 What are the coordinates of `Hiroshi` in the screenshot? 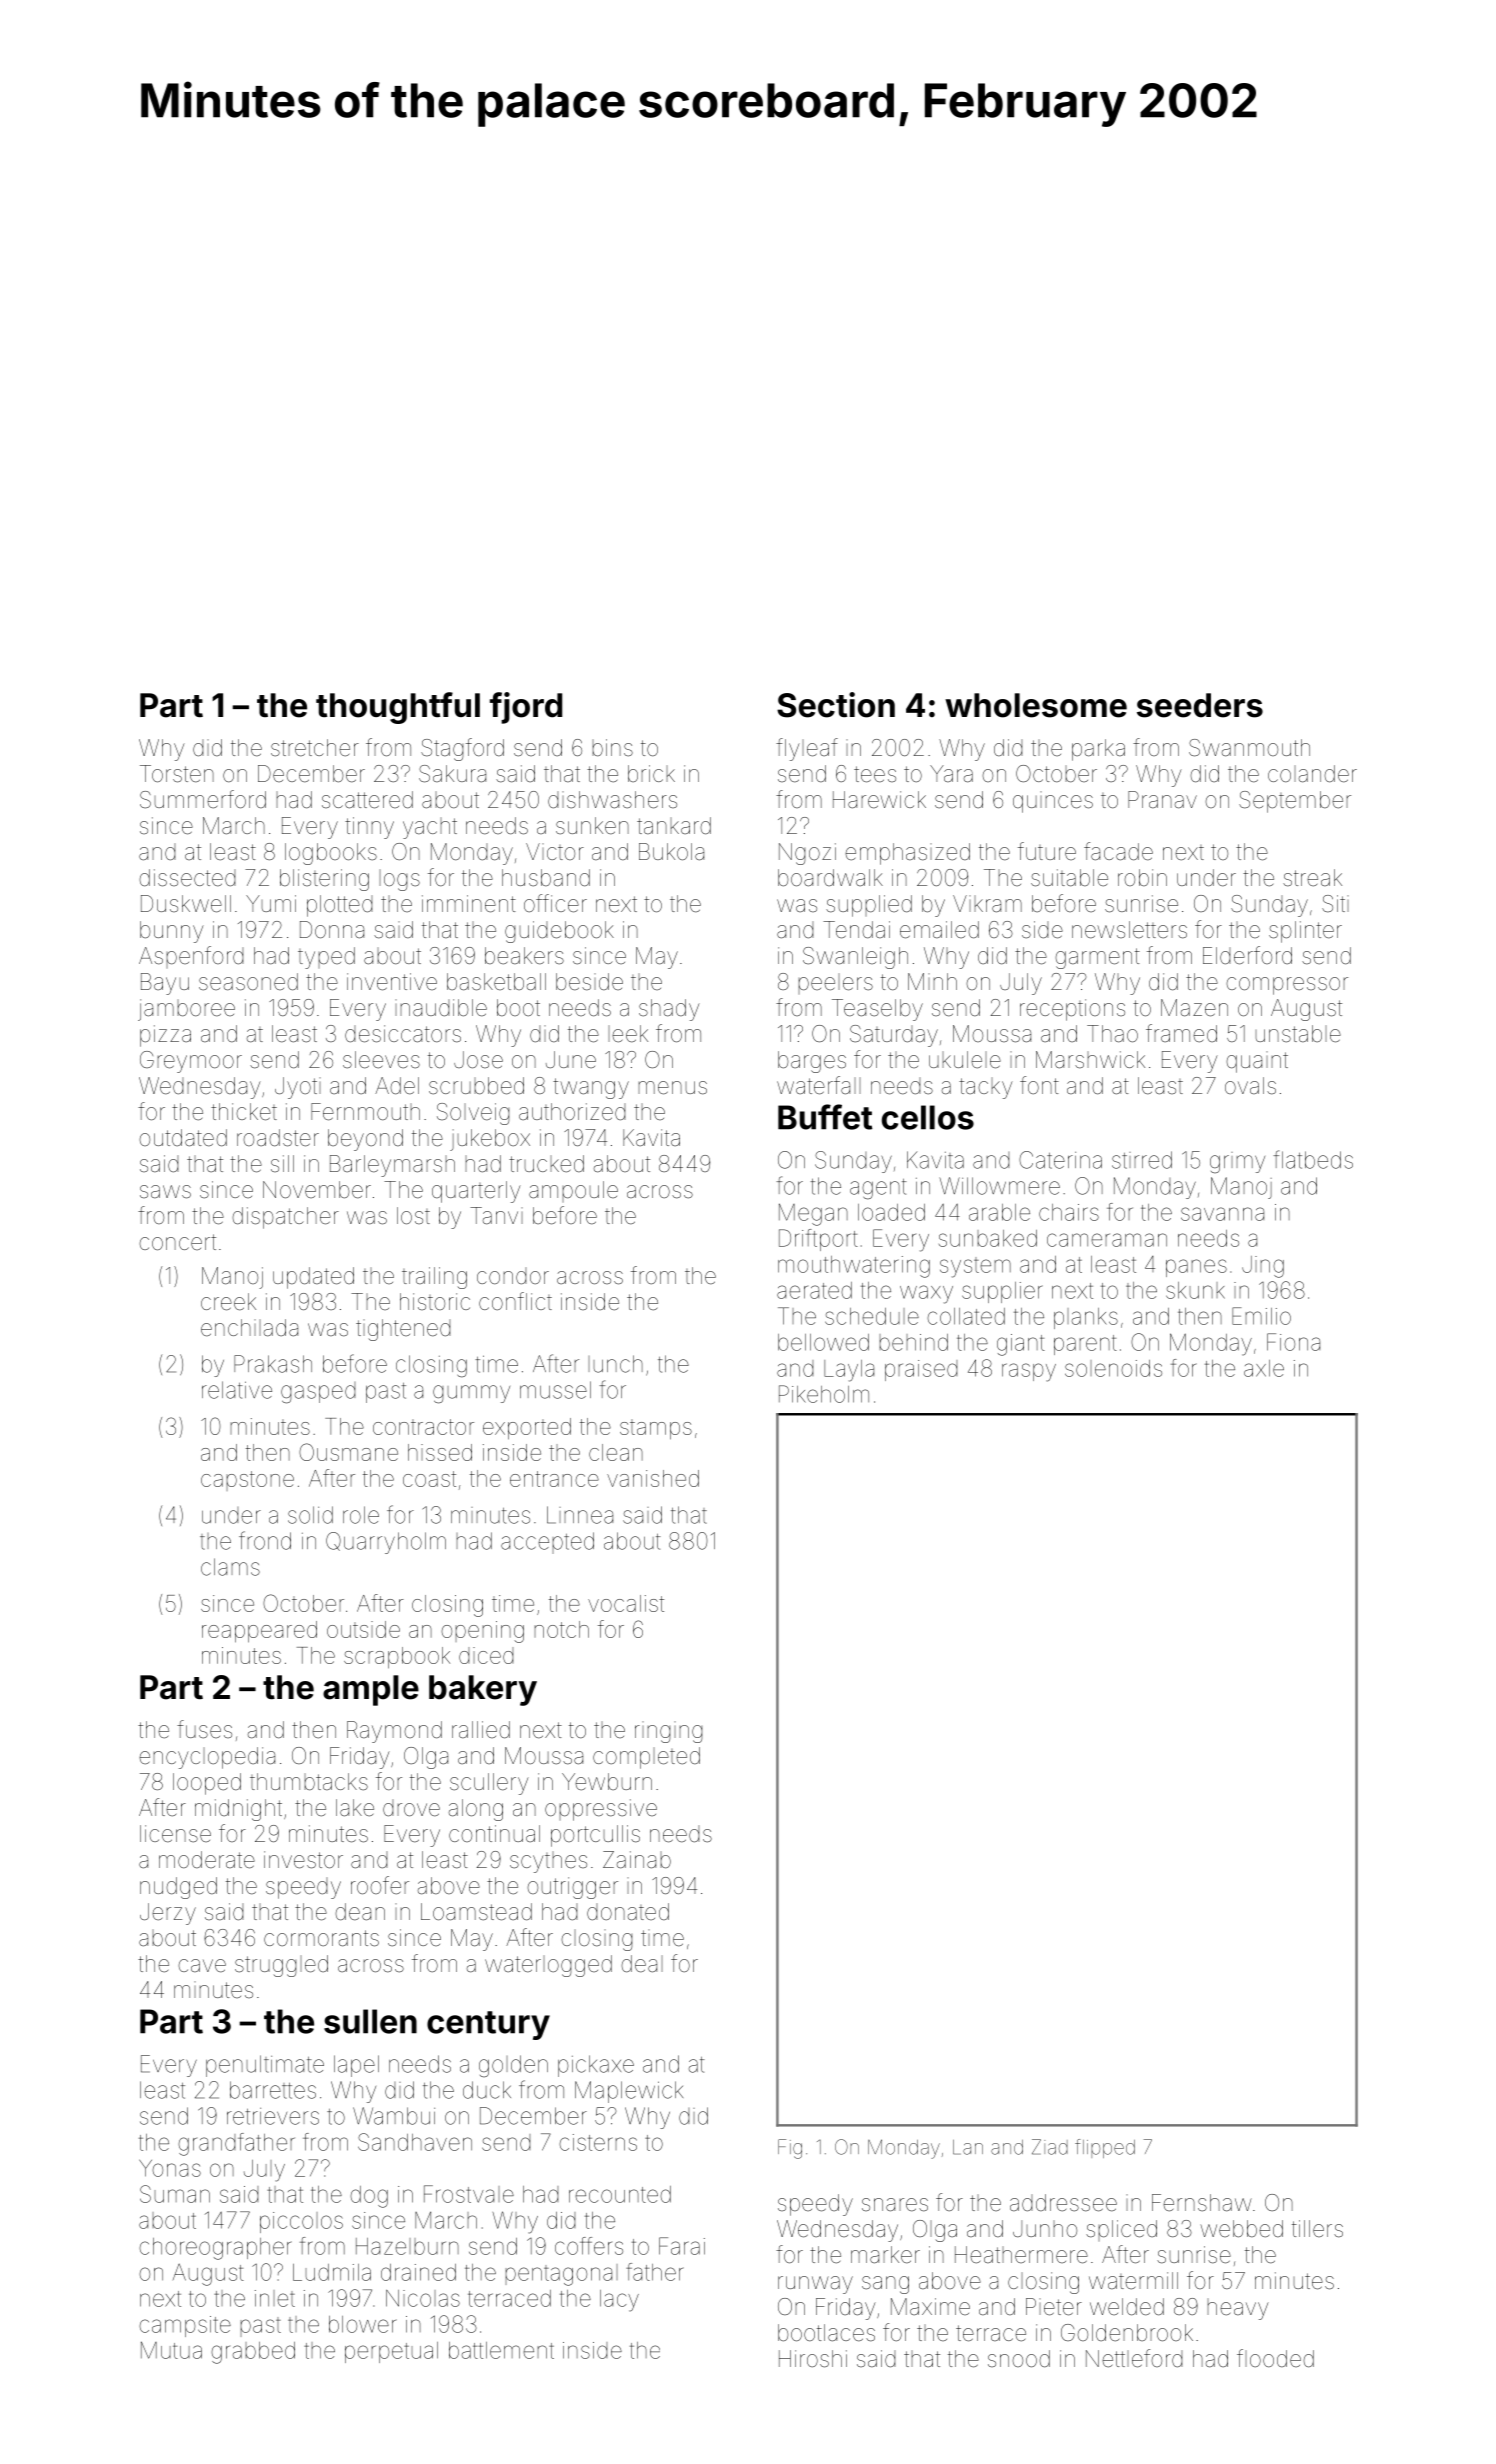 It's located at (813, 2359).
